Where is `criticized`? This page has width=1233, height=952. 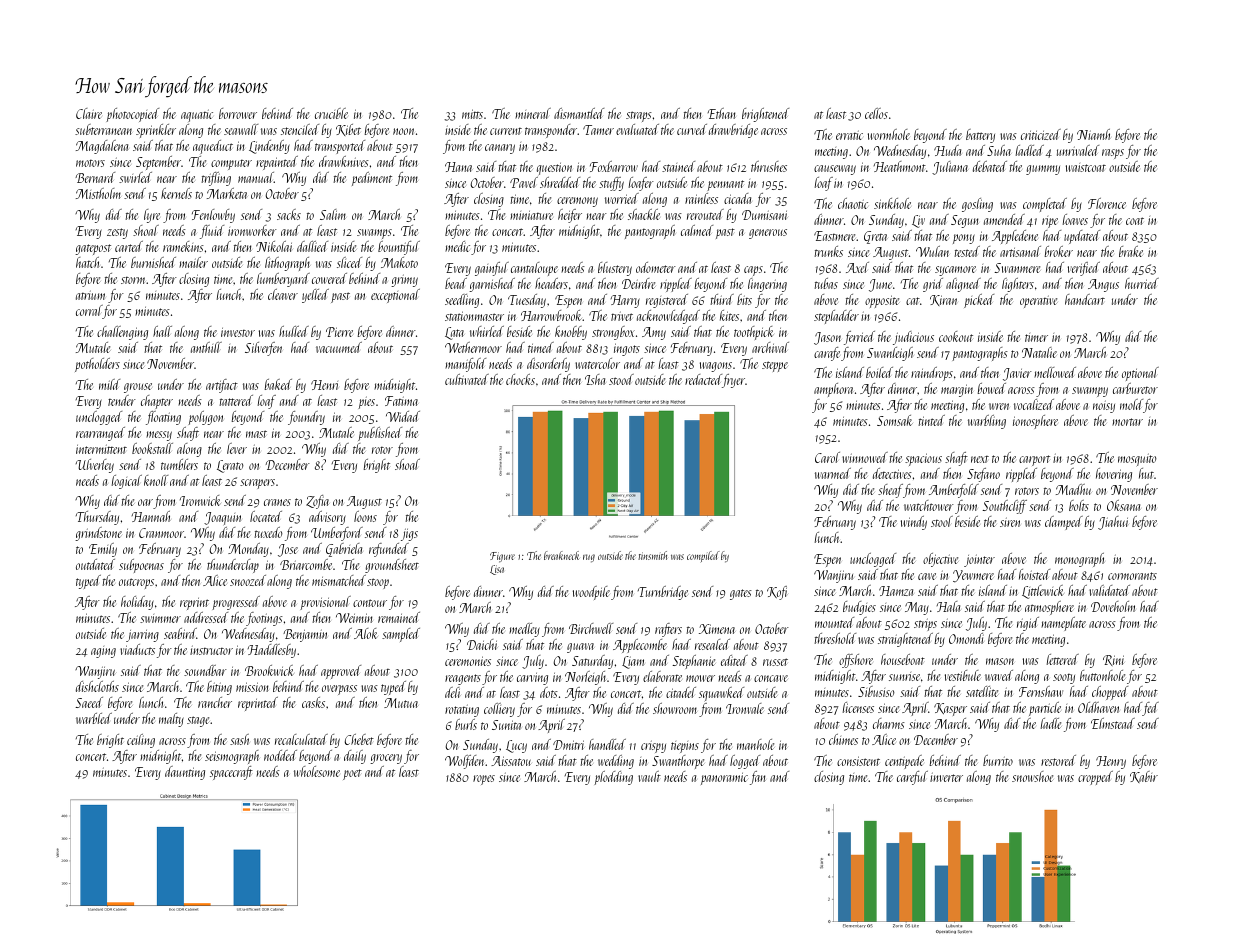 criticized is located at coordinates (1041, 134).
